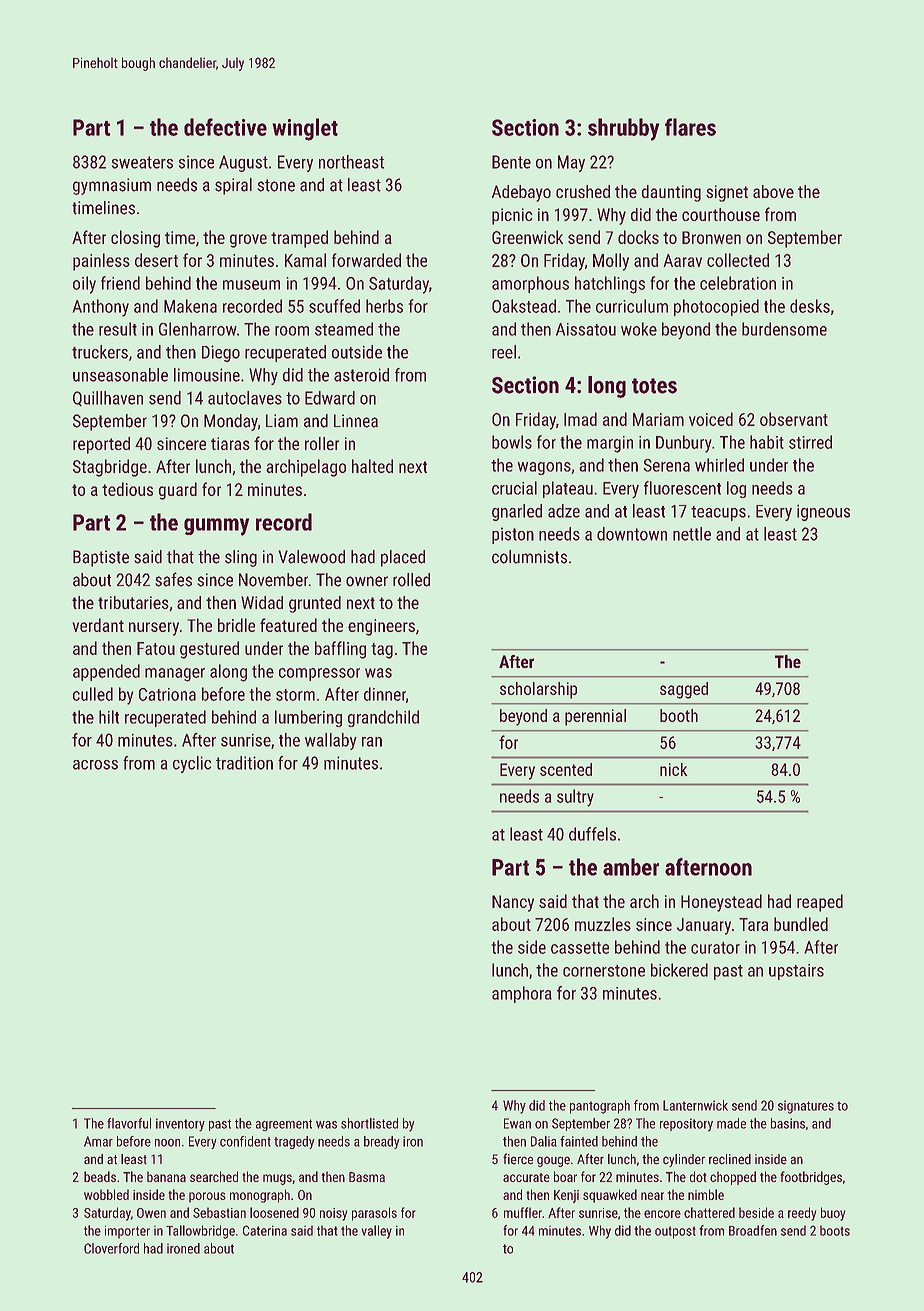 The height and width of the screenshot is (1311, 924). I want to click on desks, so click(810, 306).
